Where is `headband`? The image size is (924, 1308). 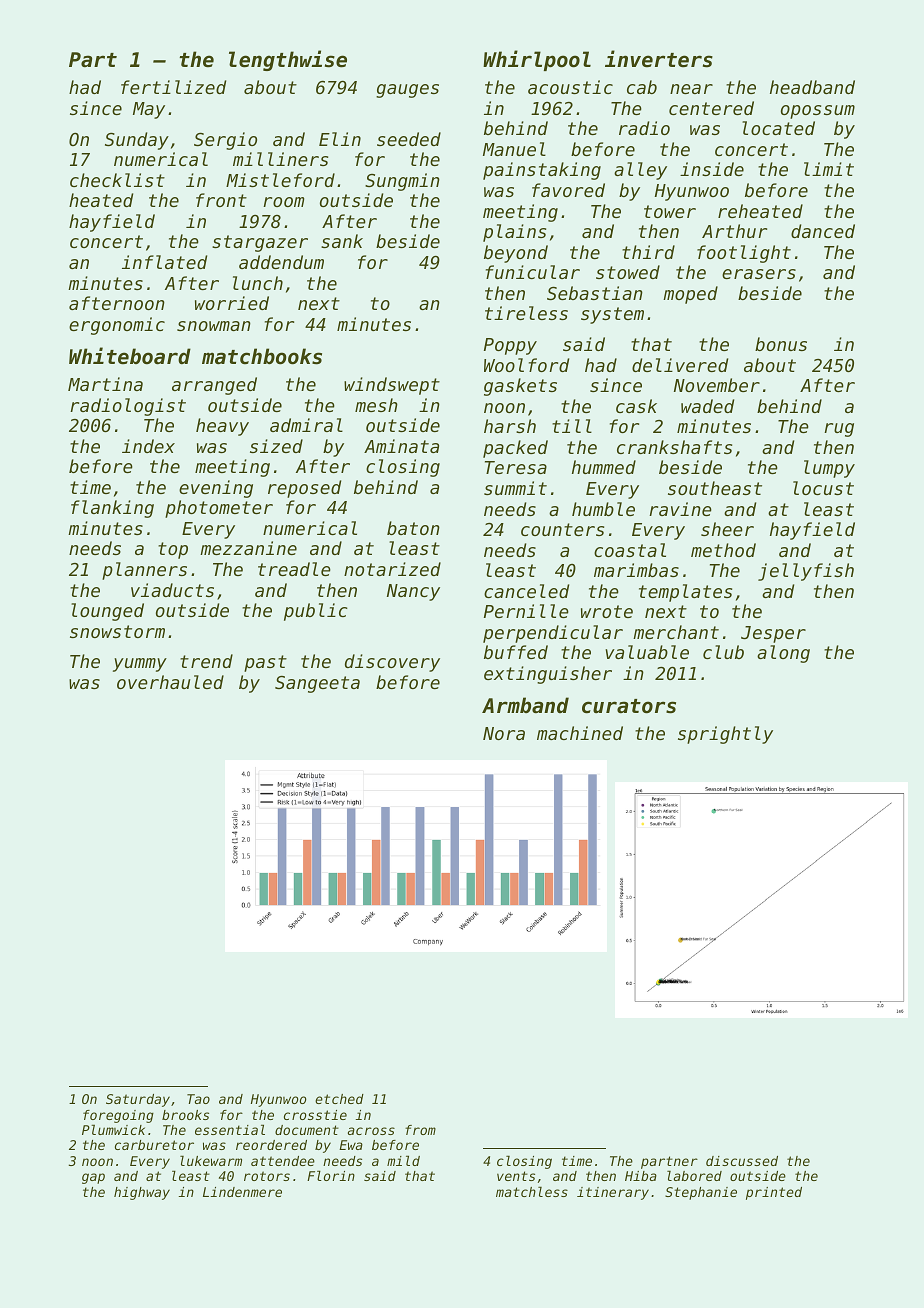
headband is located at coordinates (812, 87).
